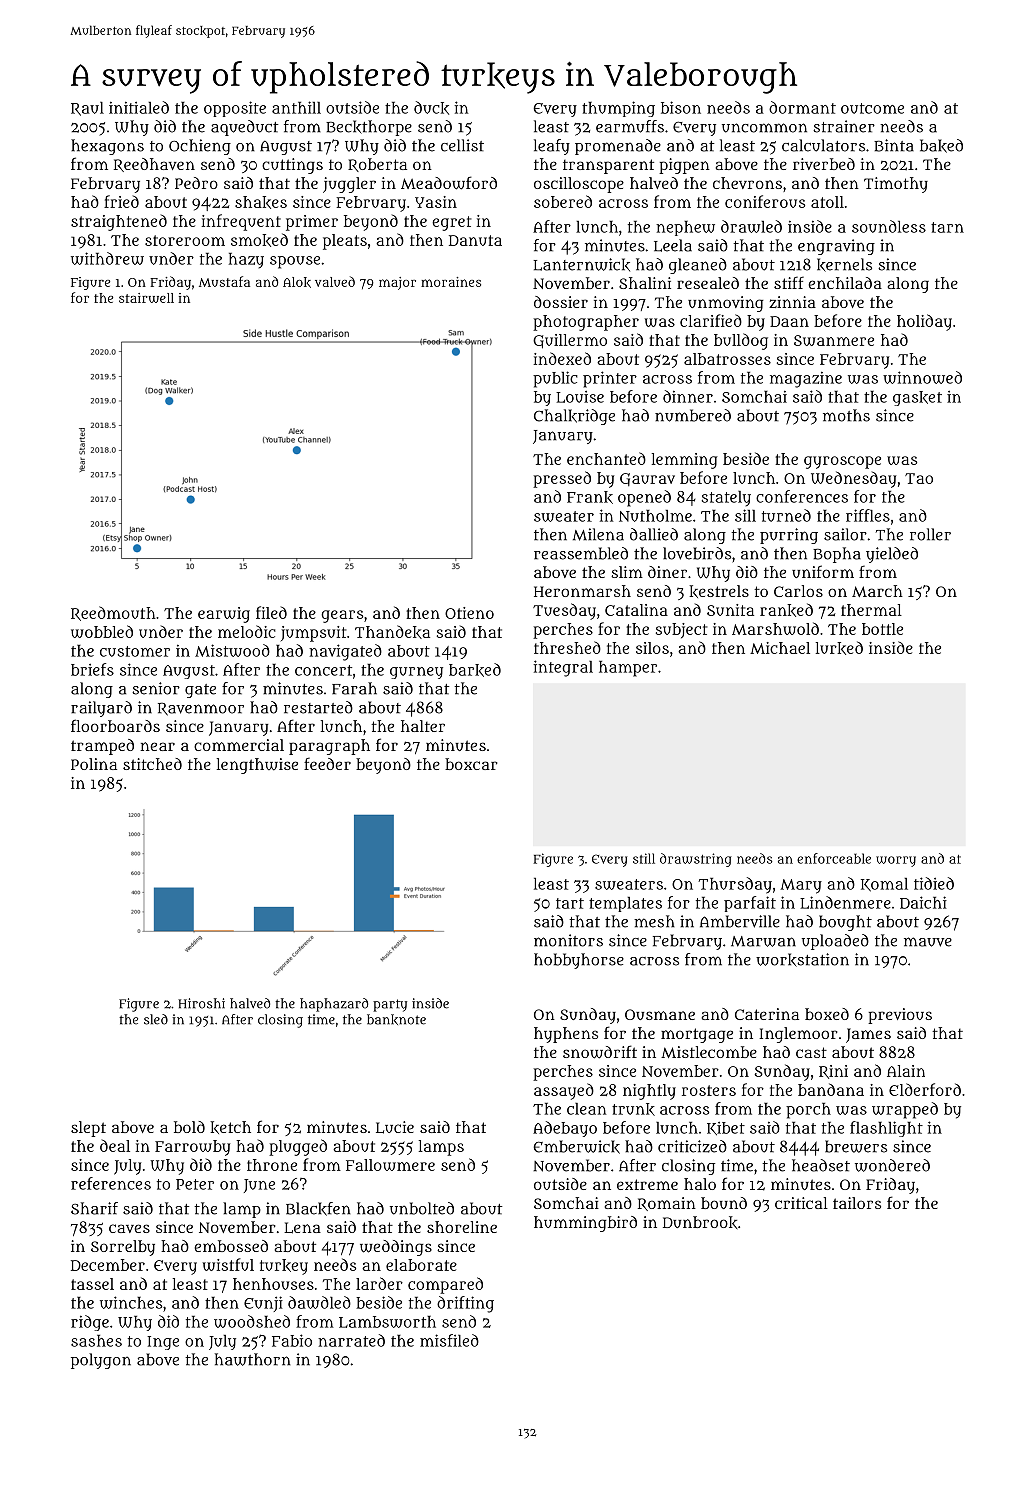 This page has height=1500, width=1036. I want to click on Alok, so click(297, 282).
